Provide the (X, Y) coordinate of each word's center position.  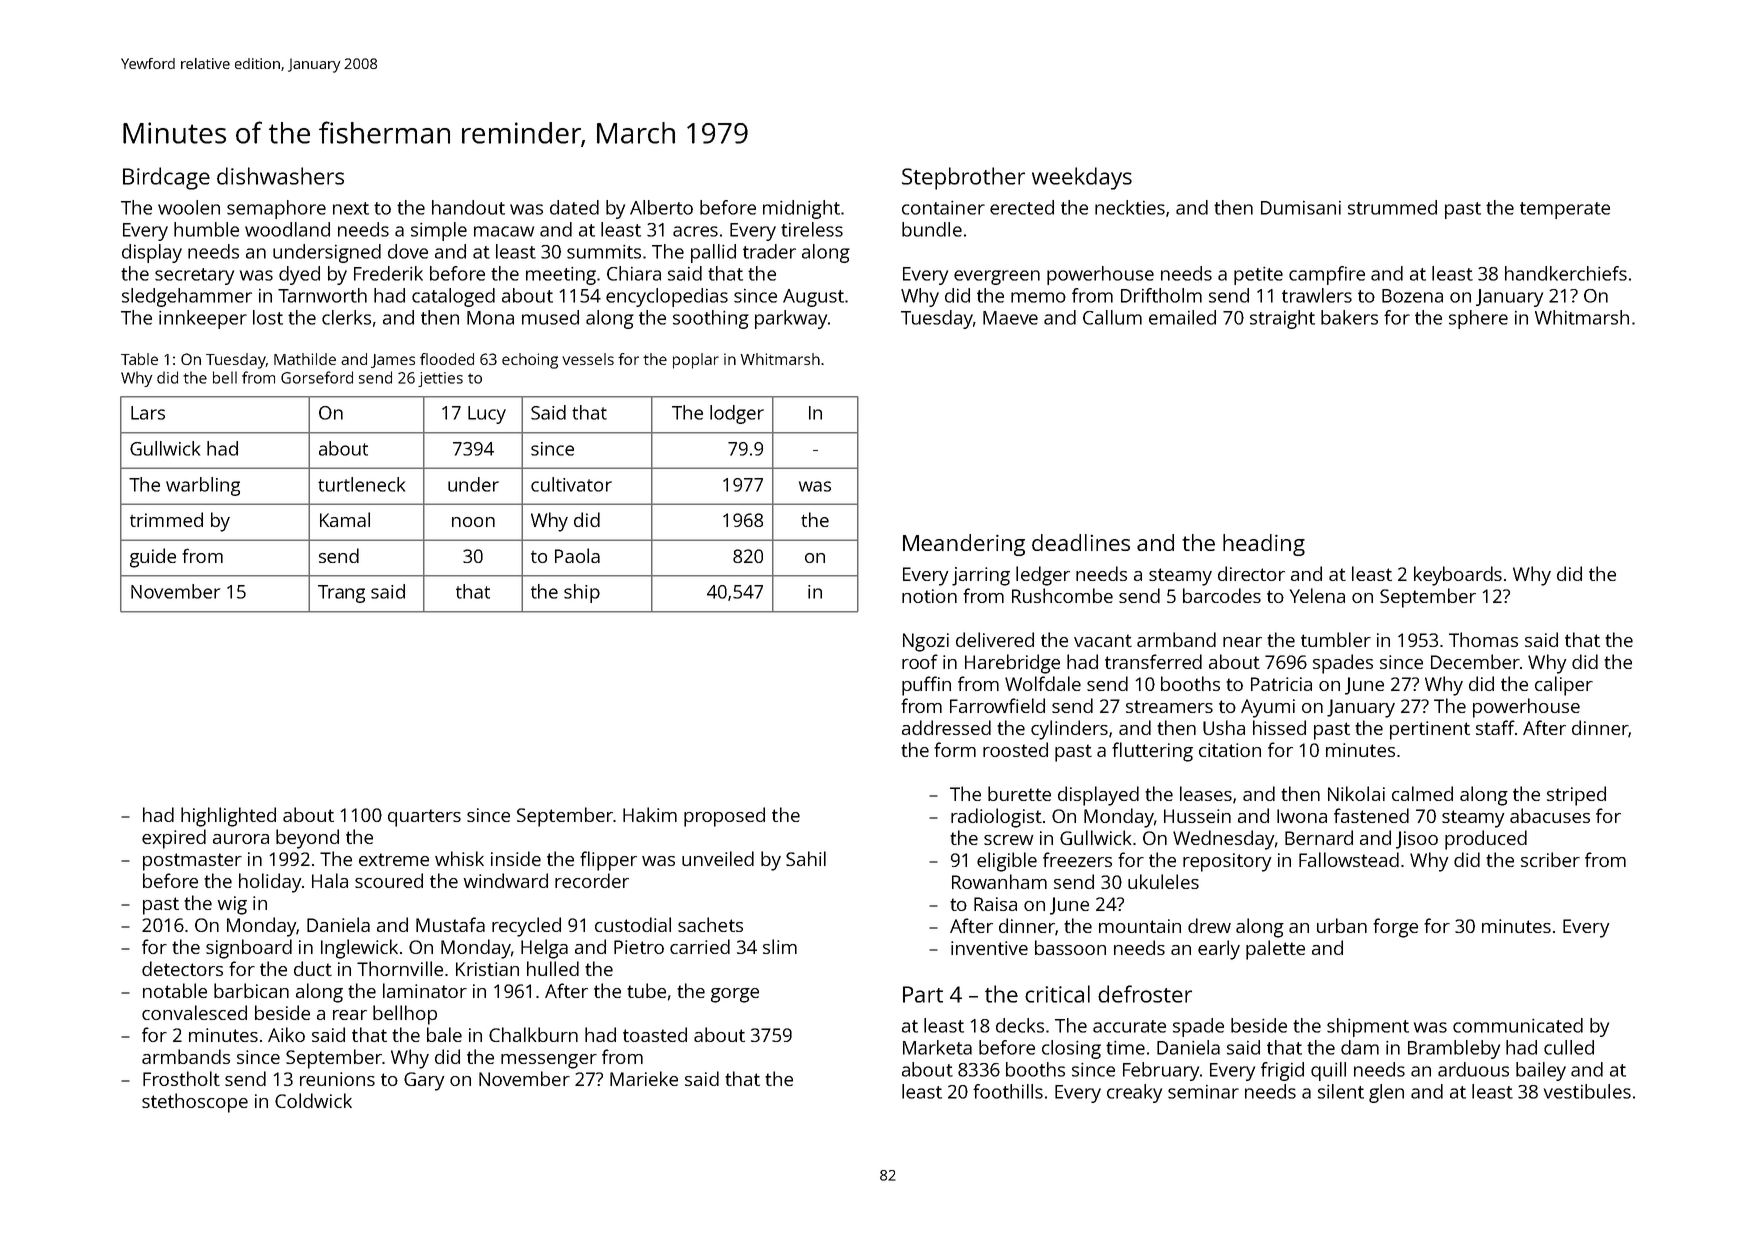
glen (1386, 1093)
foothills (1008, 1091)
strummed (1392, 207)
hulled (553, 968)
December (1475, 661)
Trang (341, 594)
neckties (1130, 207)
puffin (926, 686)
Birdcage (166, 178)
